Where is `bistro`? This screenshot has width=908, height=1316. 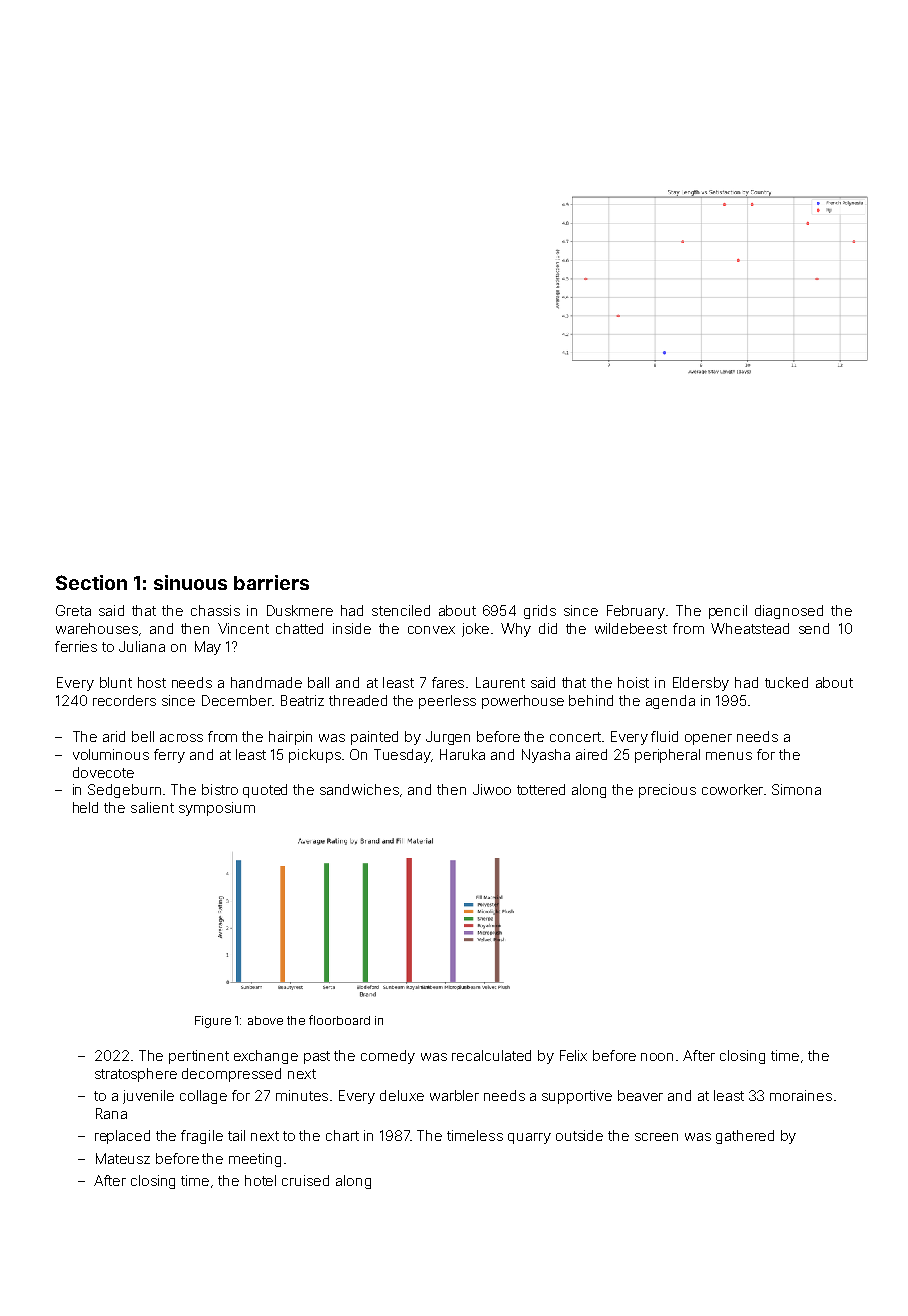
bistro is located at coordinates (220, 789).
